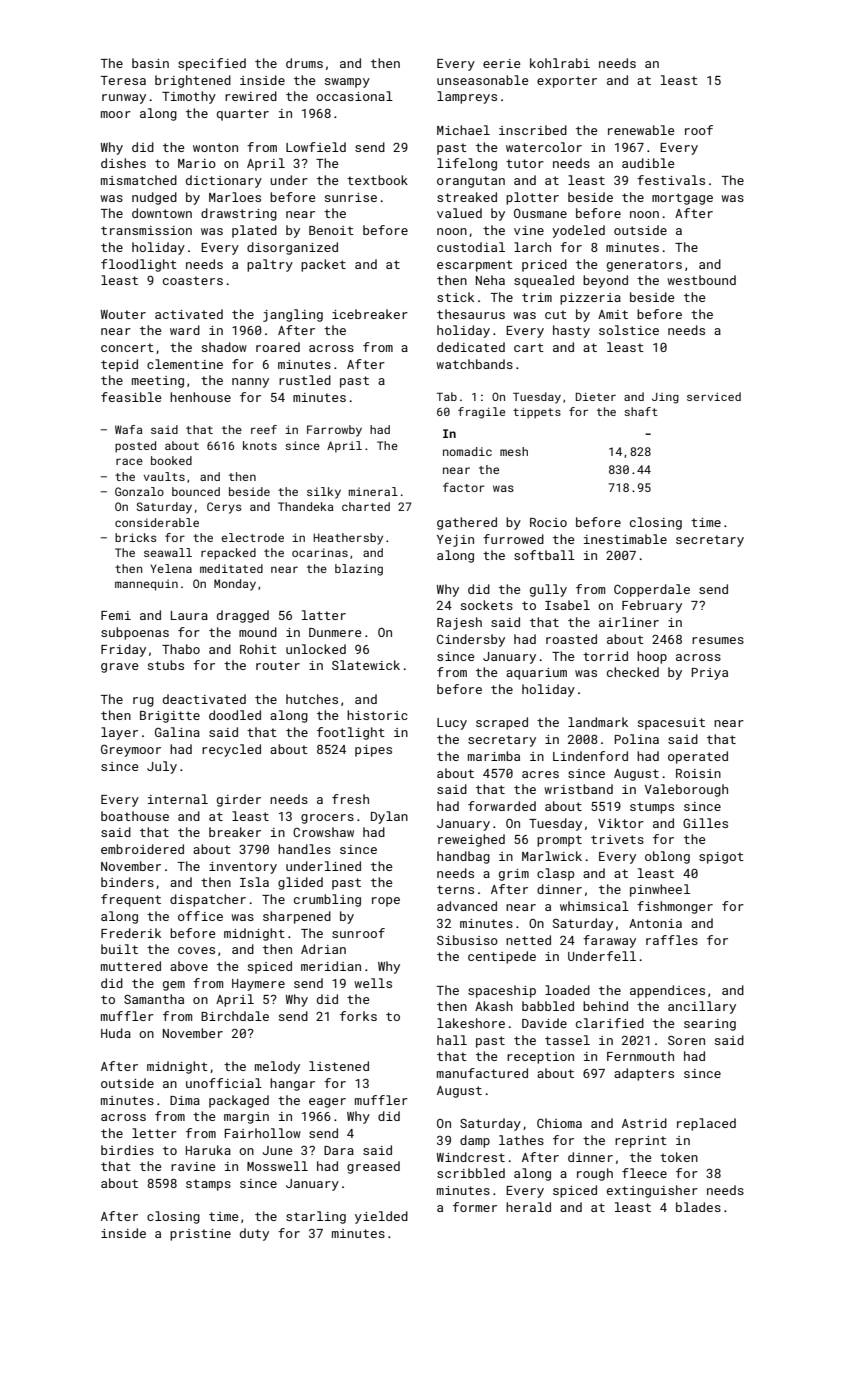 The image size is (849, 1400). I want to click on pristine, so click(200, 1235).
